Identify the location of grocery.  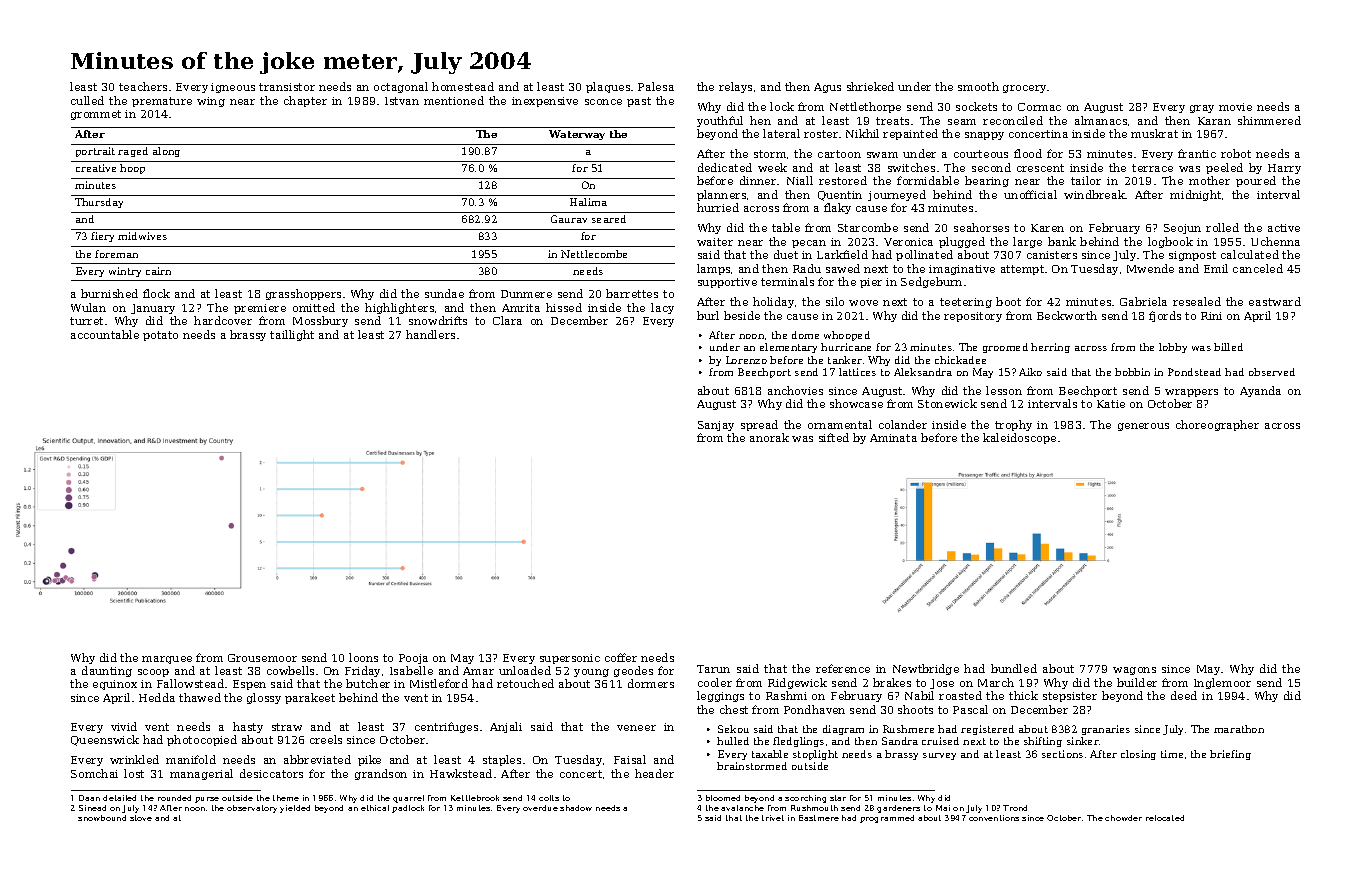
(1024, 89).
